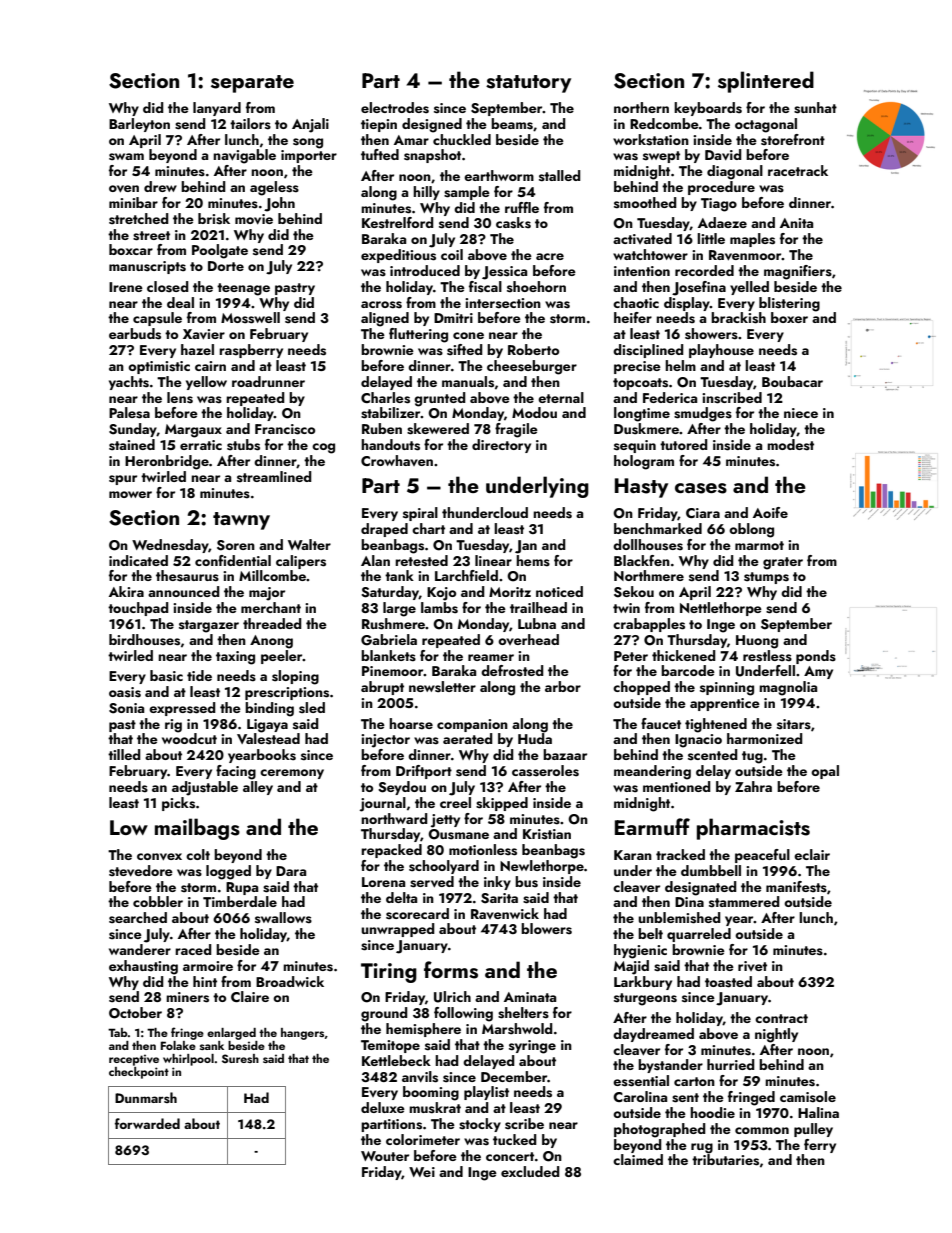 This image has width=952, height=1233. I want to click on heifer, so click(633, 317).
